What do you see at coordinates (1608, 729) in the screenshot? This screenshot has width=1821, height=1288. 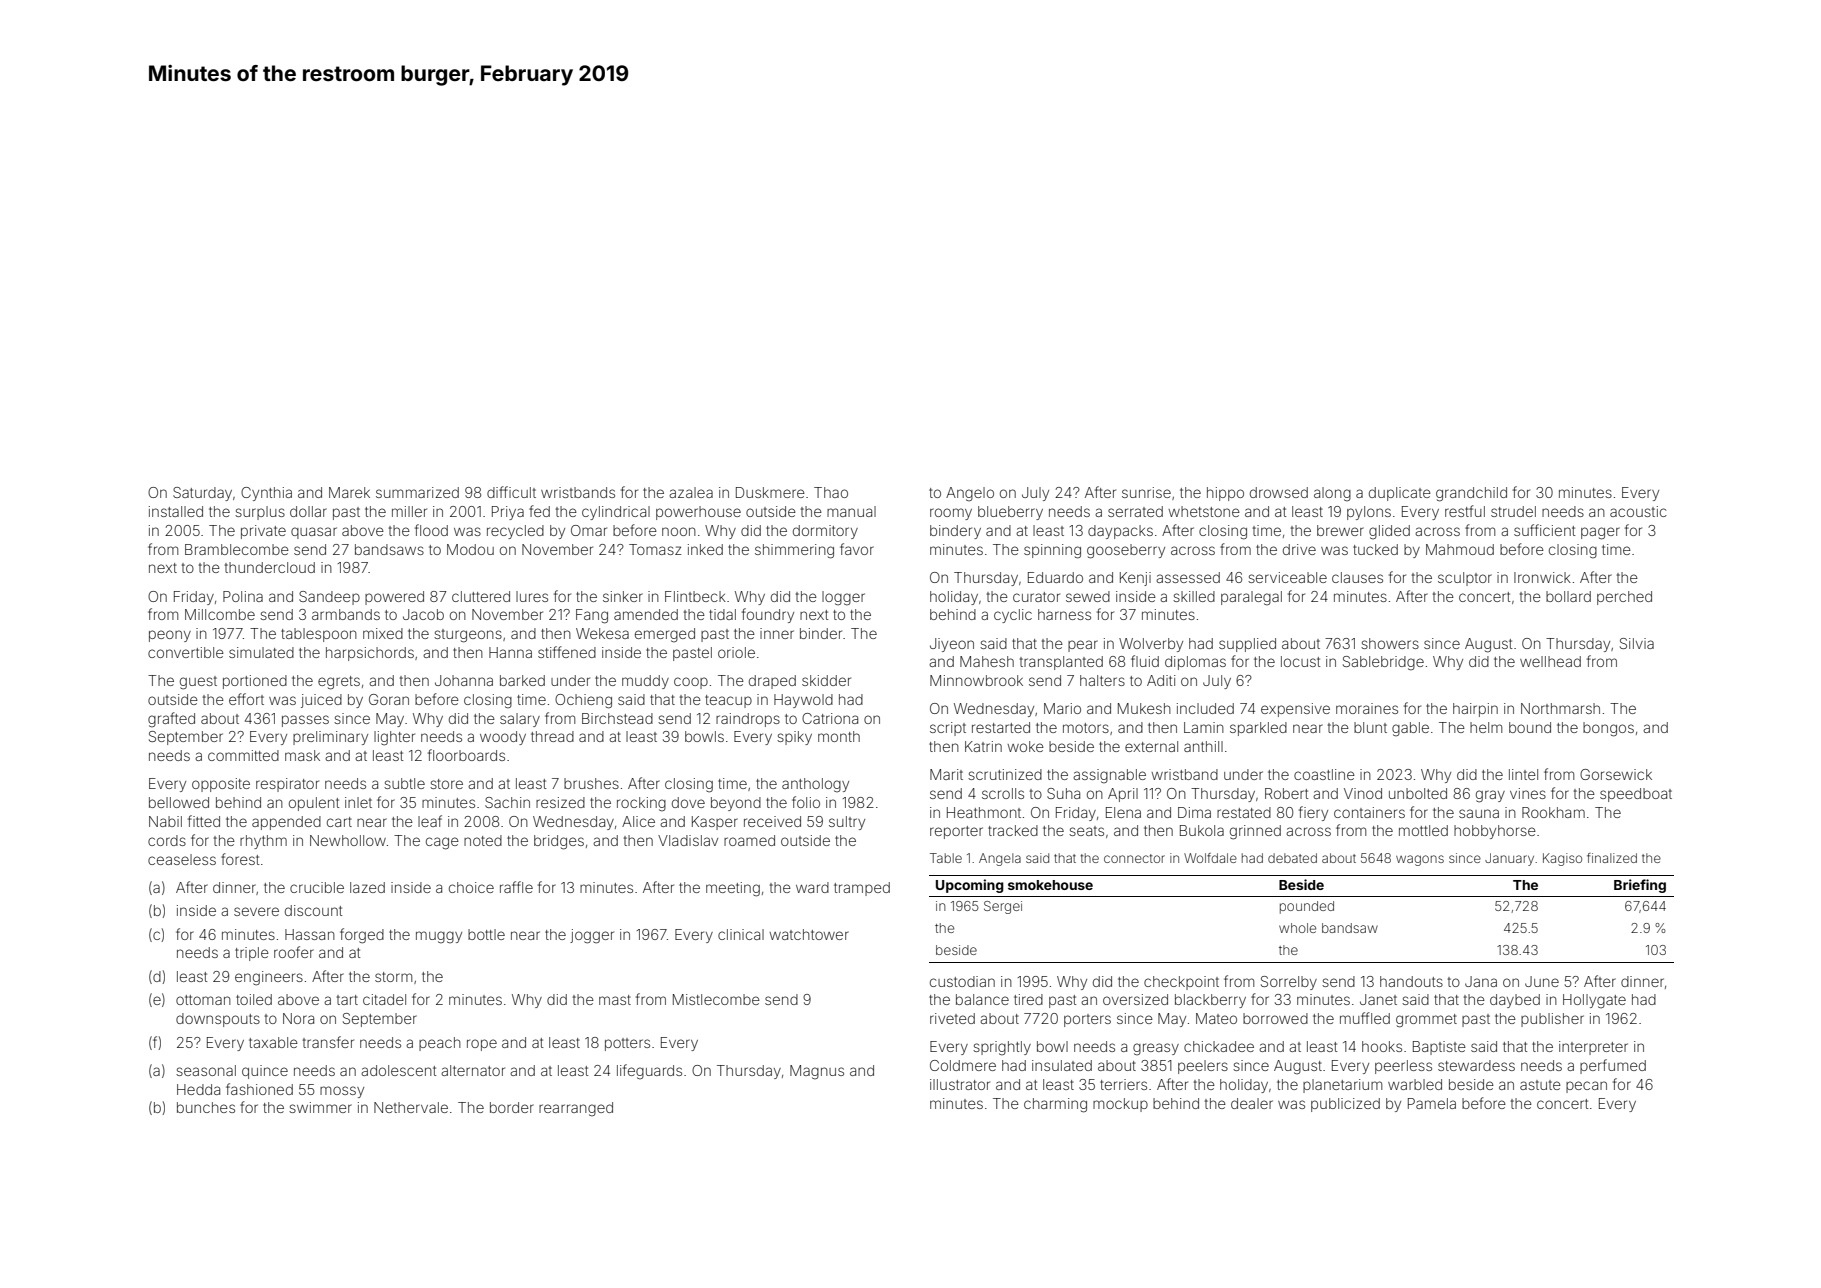 I see `bongos` at bounding box center [1608, 729].
